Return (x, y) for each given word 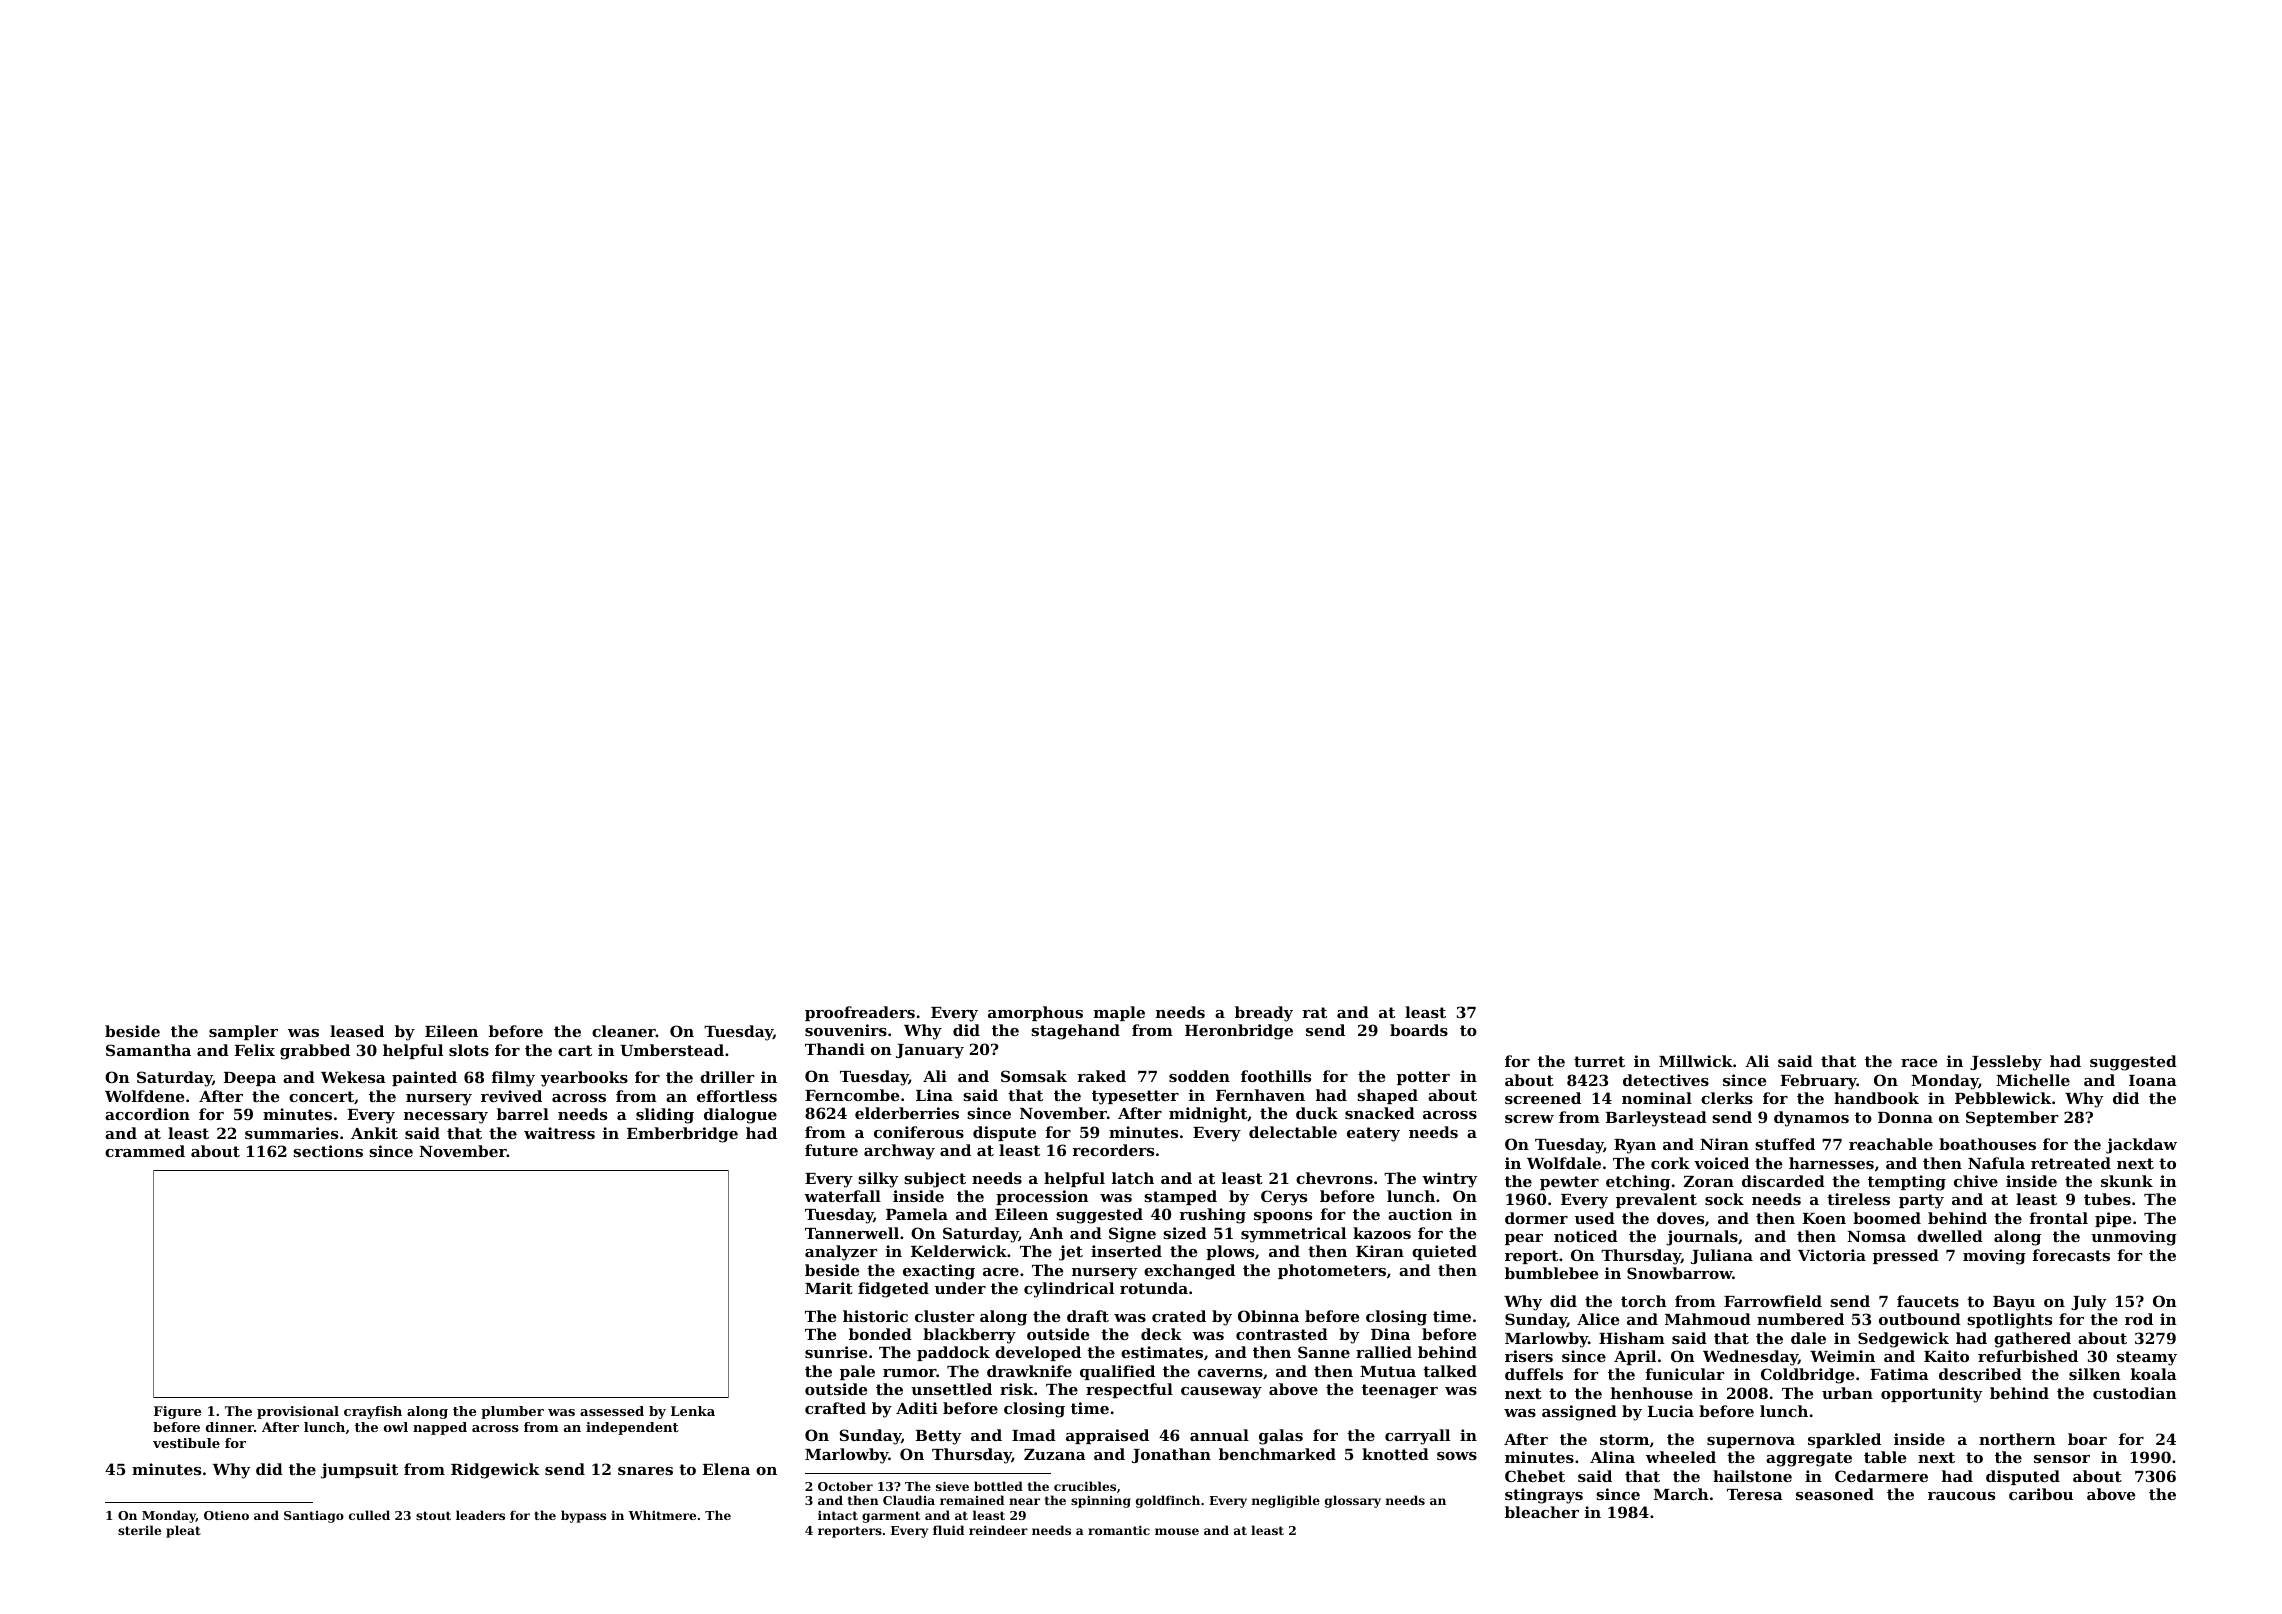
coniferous (919, 1132)
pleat (183, 1531)
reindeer (998, 1530)
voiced (1721, 1163)
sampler (243, 1032)
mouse (1177, 1531)
